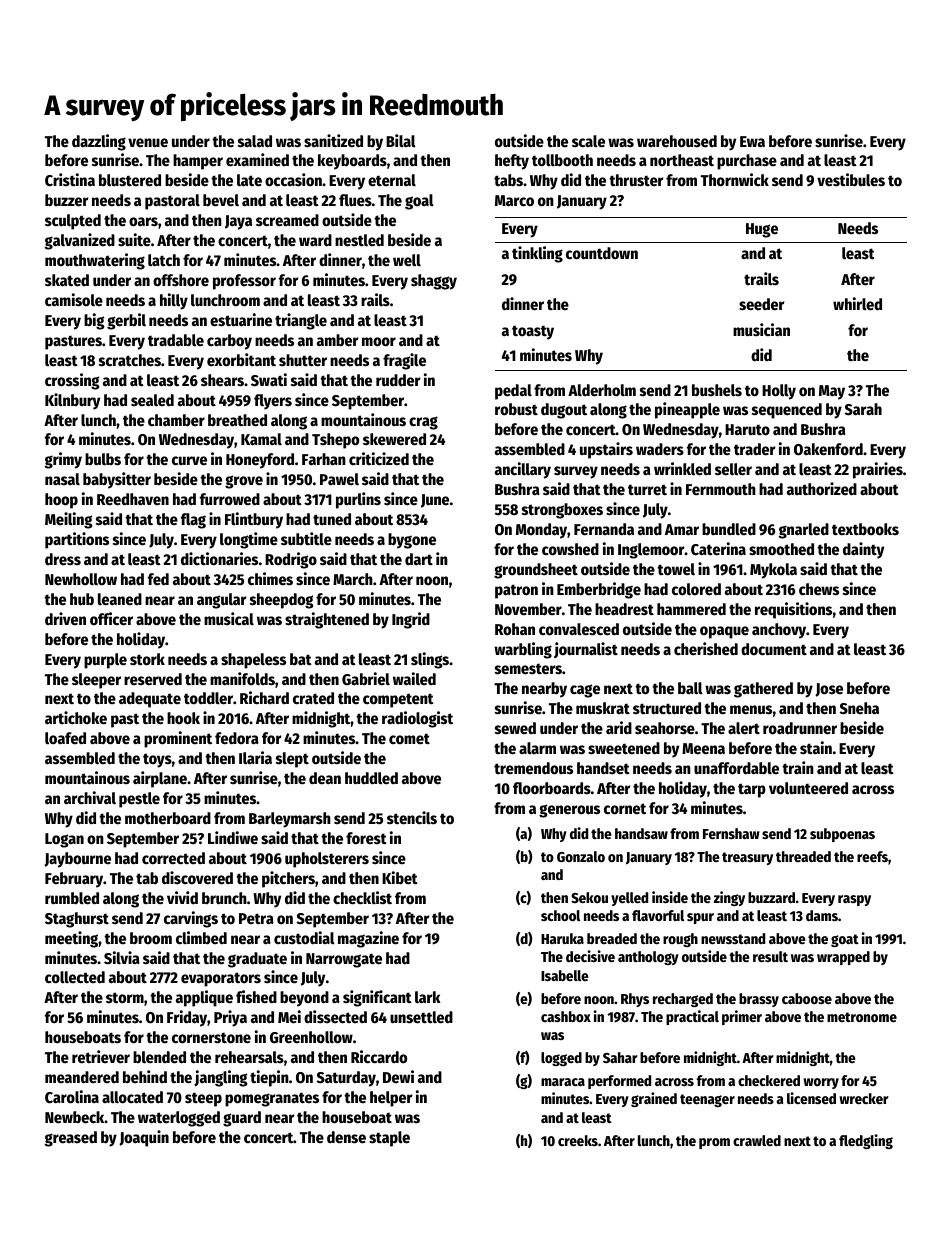 The image size is (952, 1233). Describe the element at coordinates (515, 728) in the image. I see `sewed` at that location.
